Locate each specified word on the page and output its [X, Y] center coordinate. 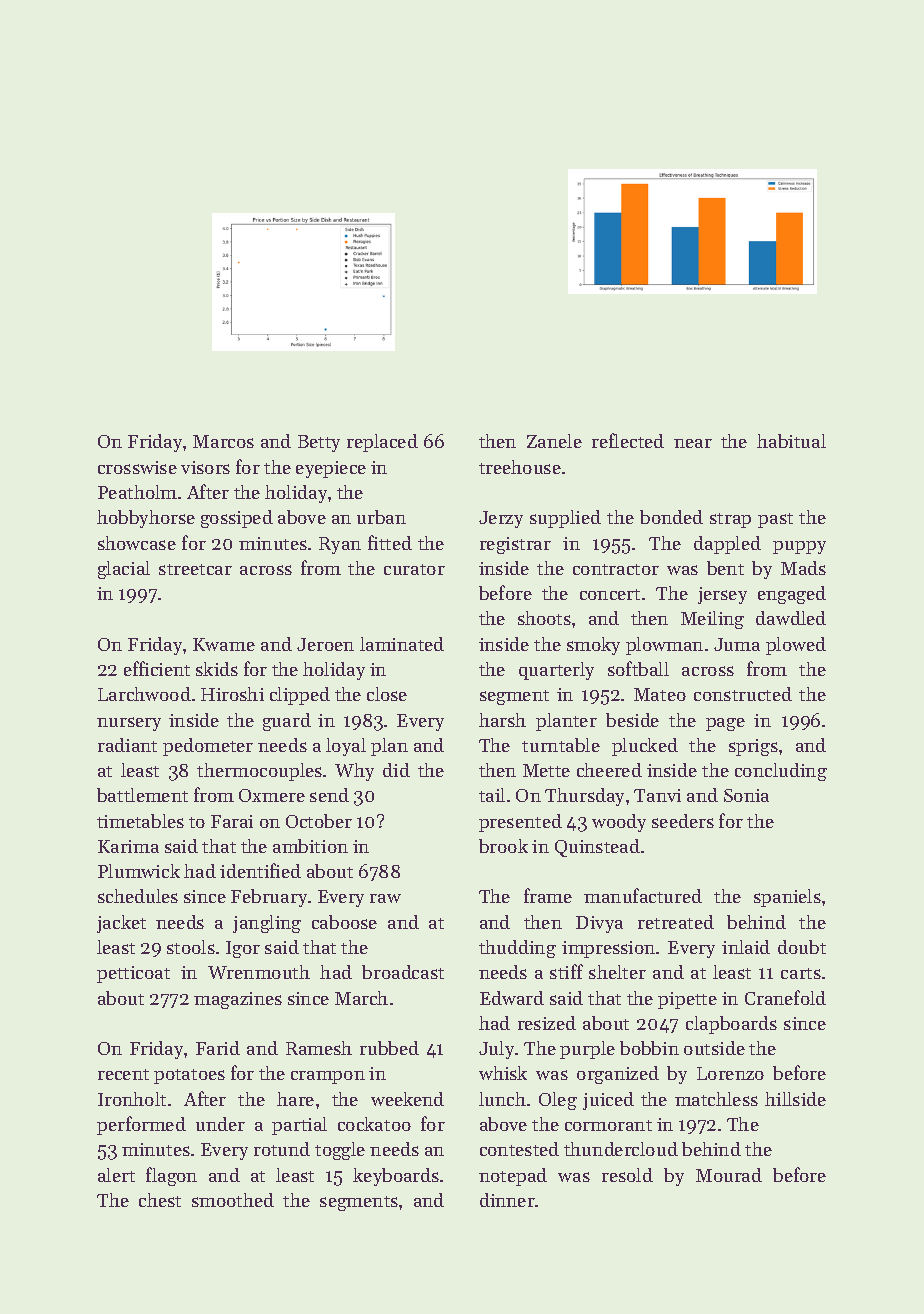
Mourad [729, 1175]
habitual [791, 441]
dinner [507, 1200]
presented [520, 823]
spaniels [787, 898]
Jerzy [501, 519]
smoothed [233, 1200]
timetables [140, 821]
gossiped [237, 519]
